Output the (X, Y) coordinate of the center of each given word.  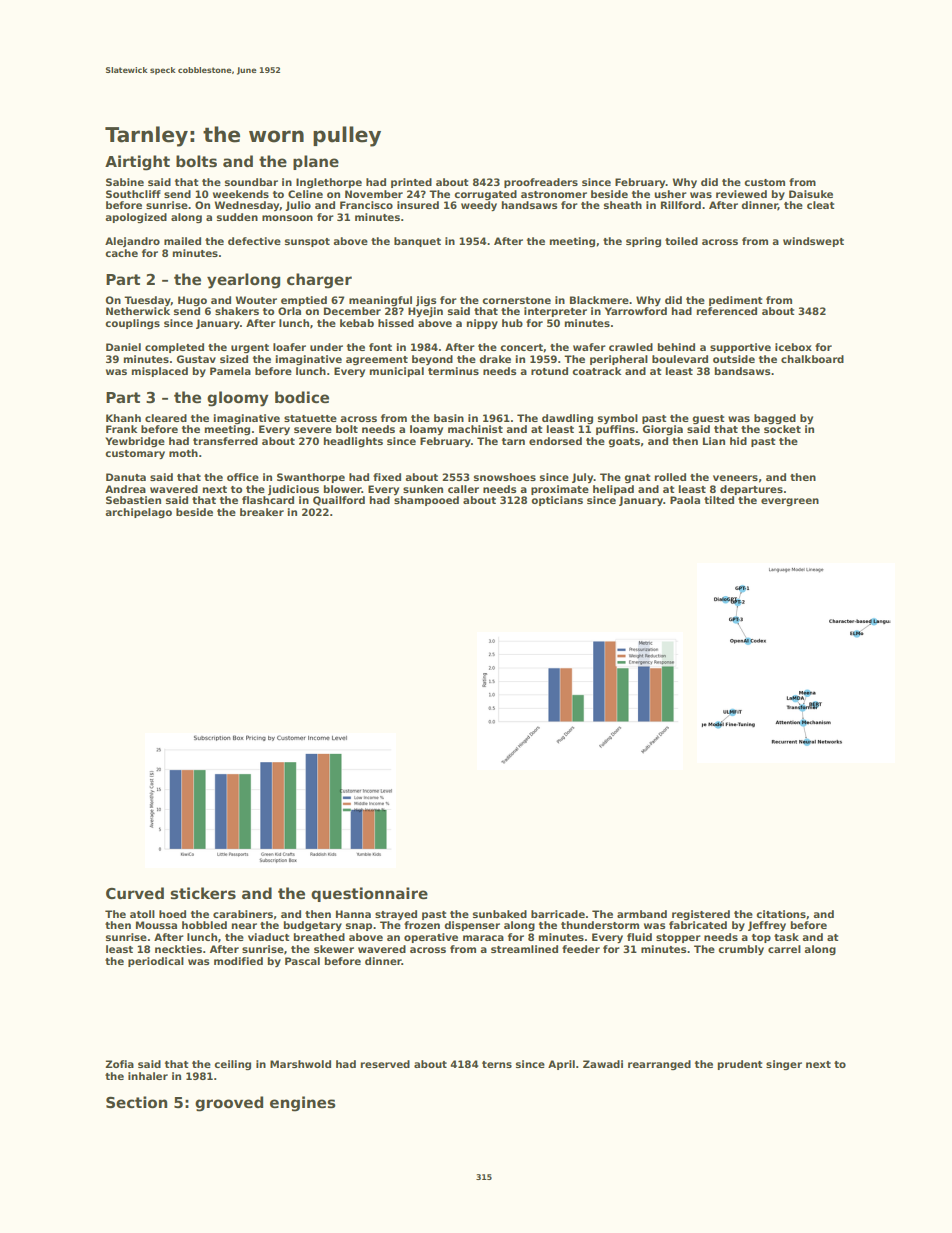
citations (781, 914)
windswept (813, 242)
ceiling (232, 1065)
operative (431, 938)
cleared (166, 418)
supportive (740, 348)
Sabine (125, 182)
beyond (432, 360)
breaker (262, 512)
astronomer (554, 194)
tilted (719, 500)
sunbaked (500, 914)
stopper (678, 938)
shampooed (426, 501)
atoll (142, 914)
